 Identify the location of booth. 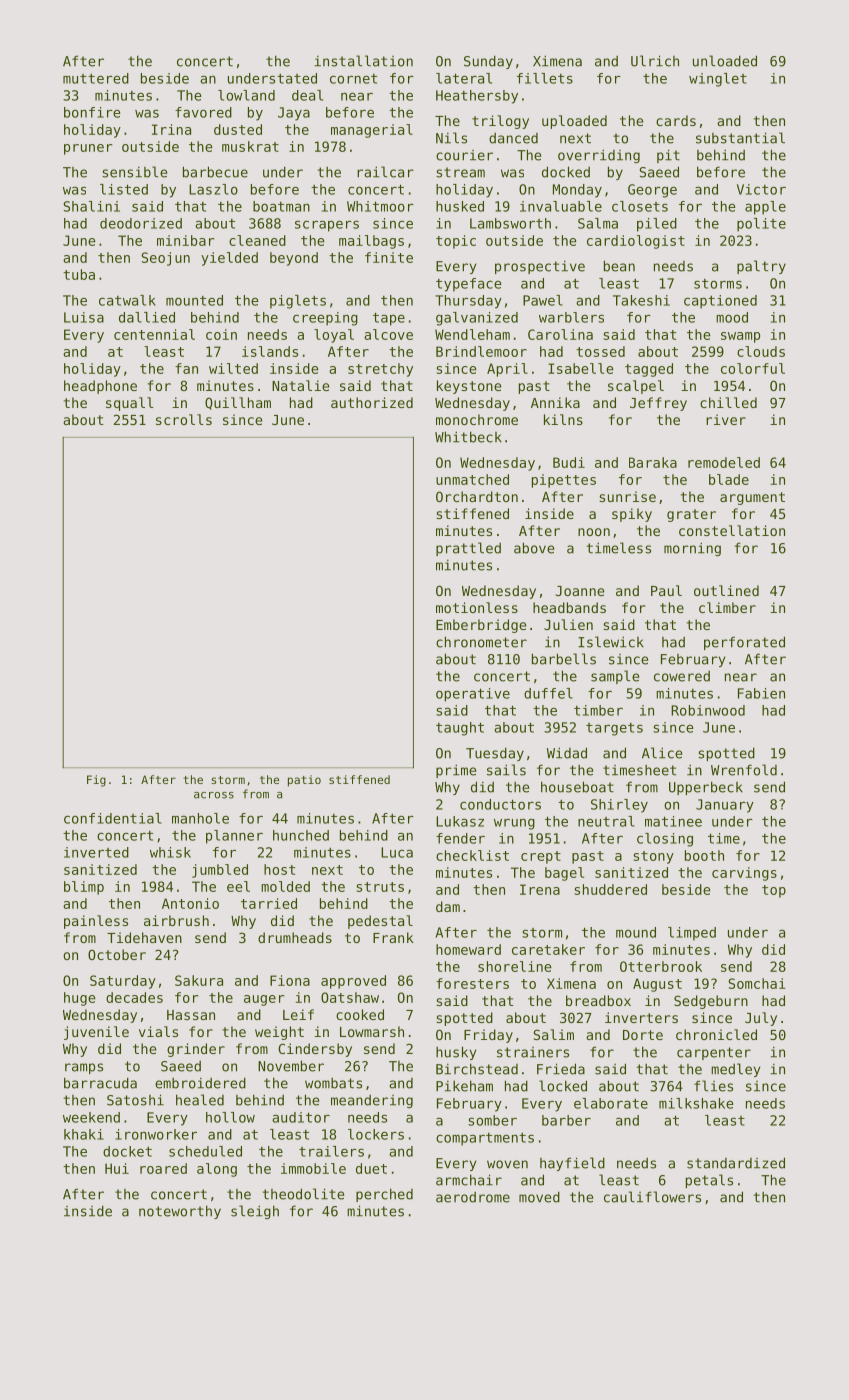
(704, 855).
